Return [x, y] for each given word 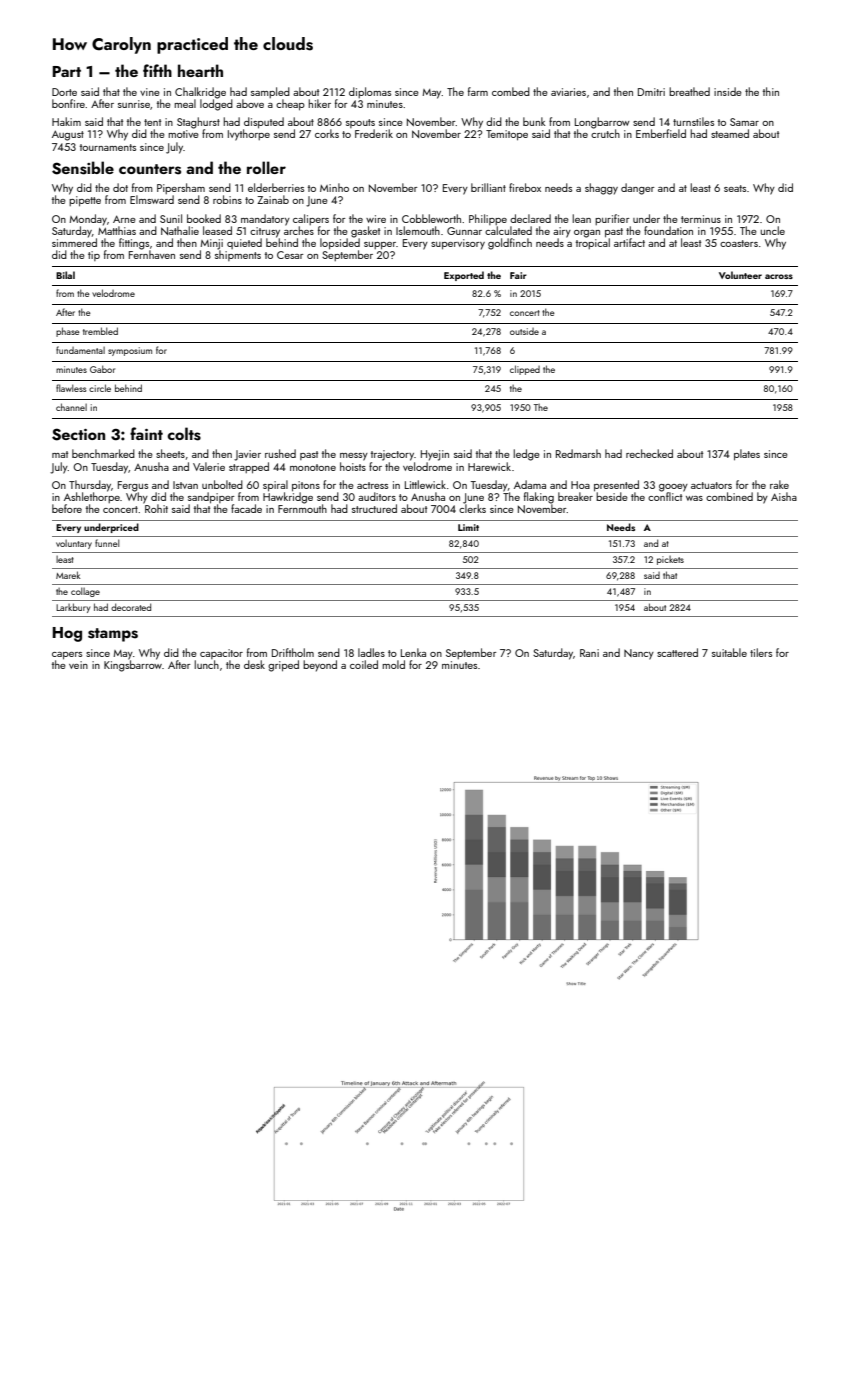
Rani [589, 653]
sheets [170, 453]
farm [478, 91]
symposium [130, 351]
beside [612, 496]
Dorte [64, 92]
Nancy [639, 654]
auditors [377, 496]
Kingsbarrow [133, 666]
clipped [525, 370]
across [779, 276]
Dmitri [651, 92]
